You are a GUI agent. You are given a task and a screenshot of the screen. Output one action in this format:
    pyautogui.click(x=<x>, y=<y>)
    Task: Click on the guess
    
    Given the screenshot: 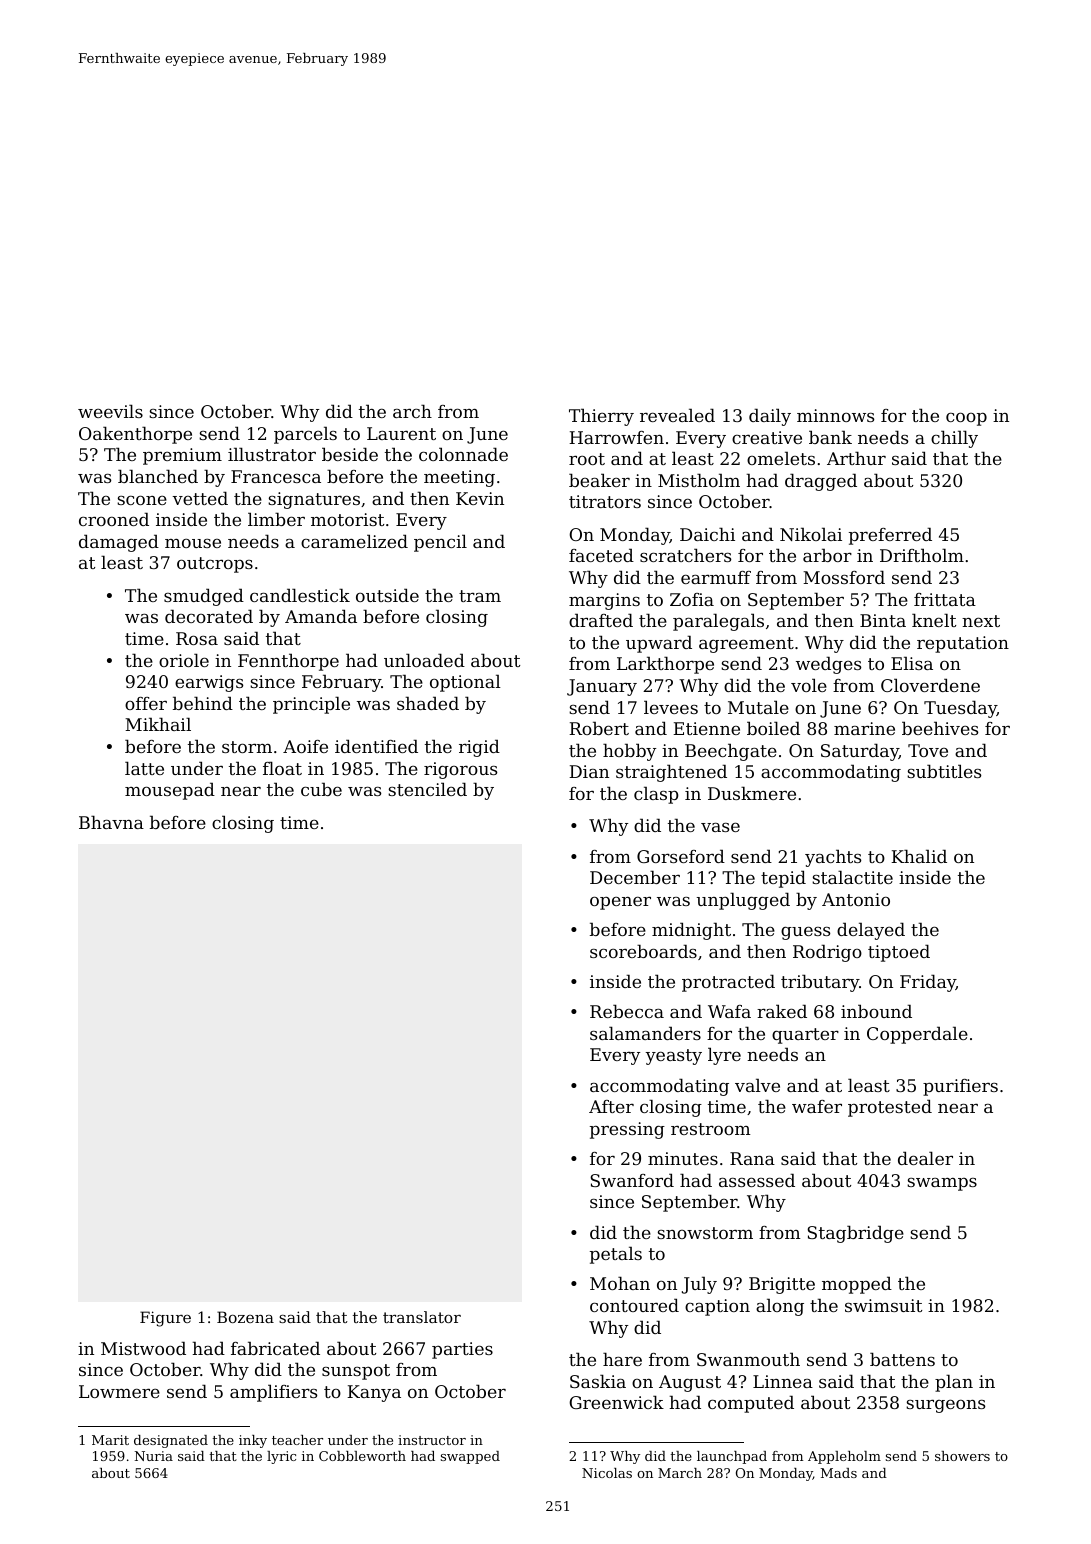 What is the action you would take?
    pyautogui.click(x=805, y=933)
